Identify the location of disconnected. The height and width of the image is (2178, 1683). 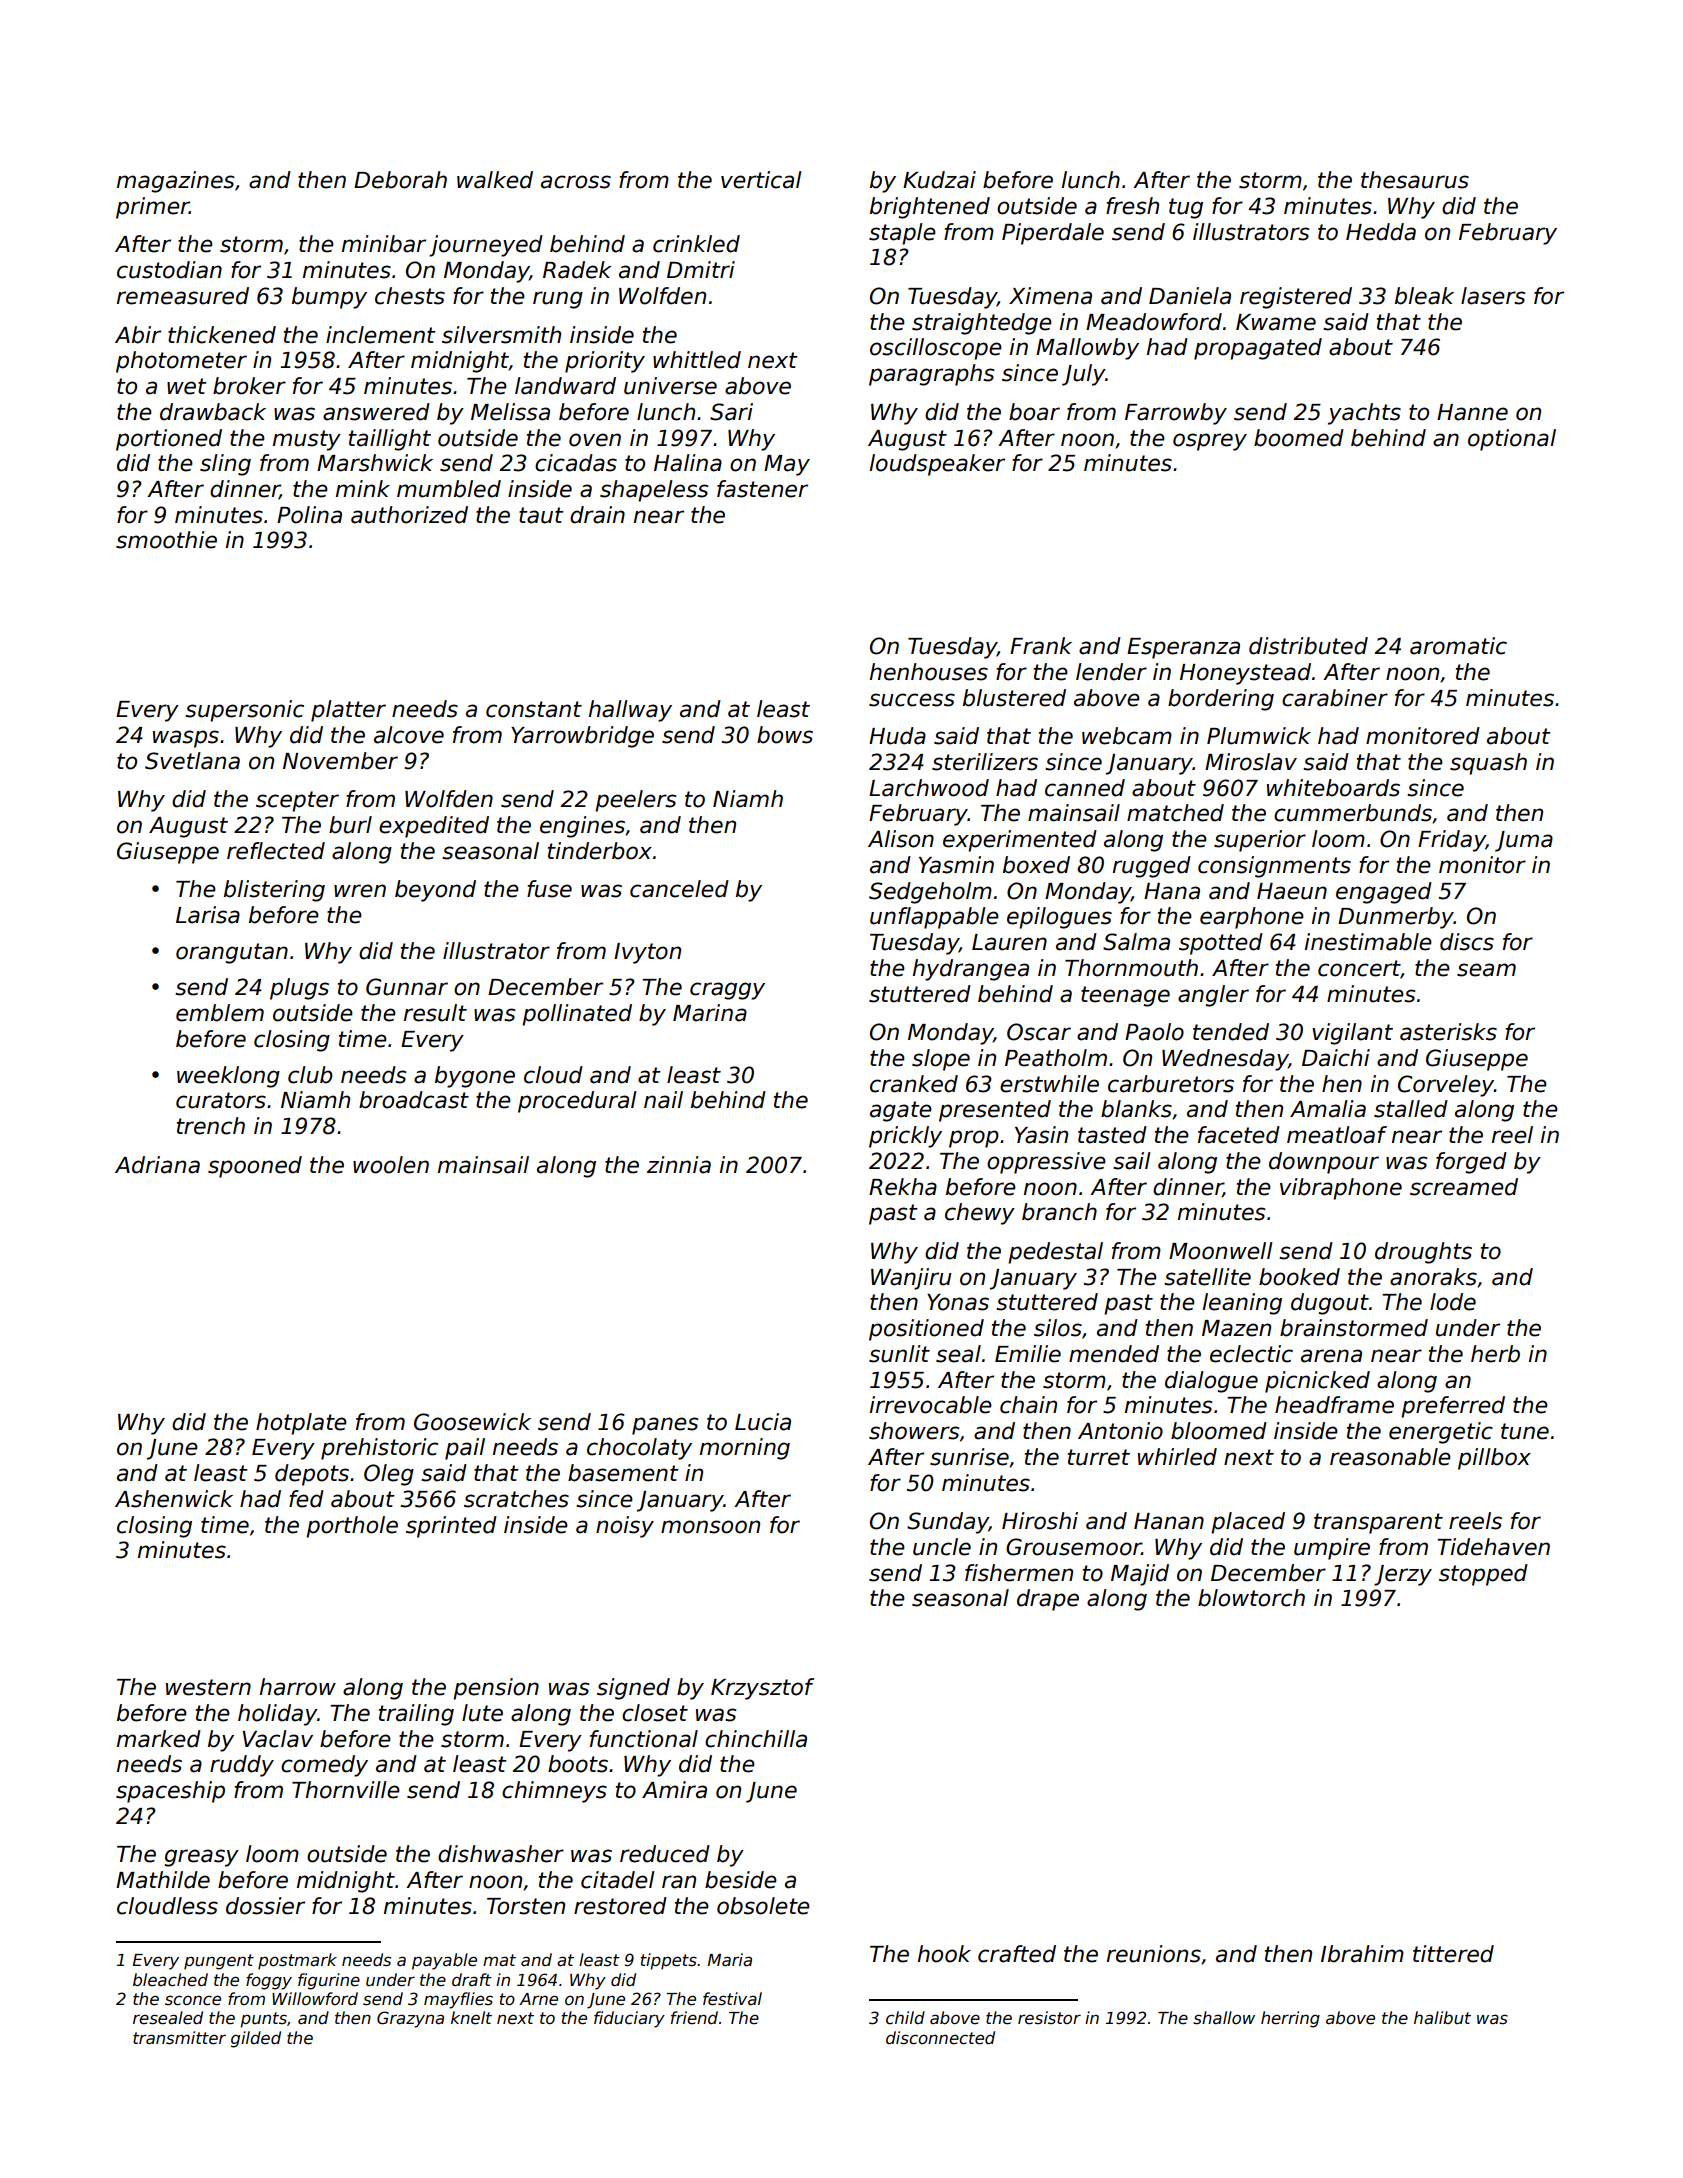
(940, 2038).
